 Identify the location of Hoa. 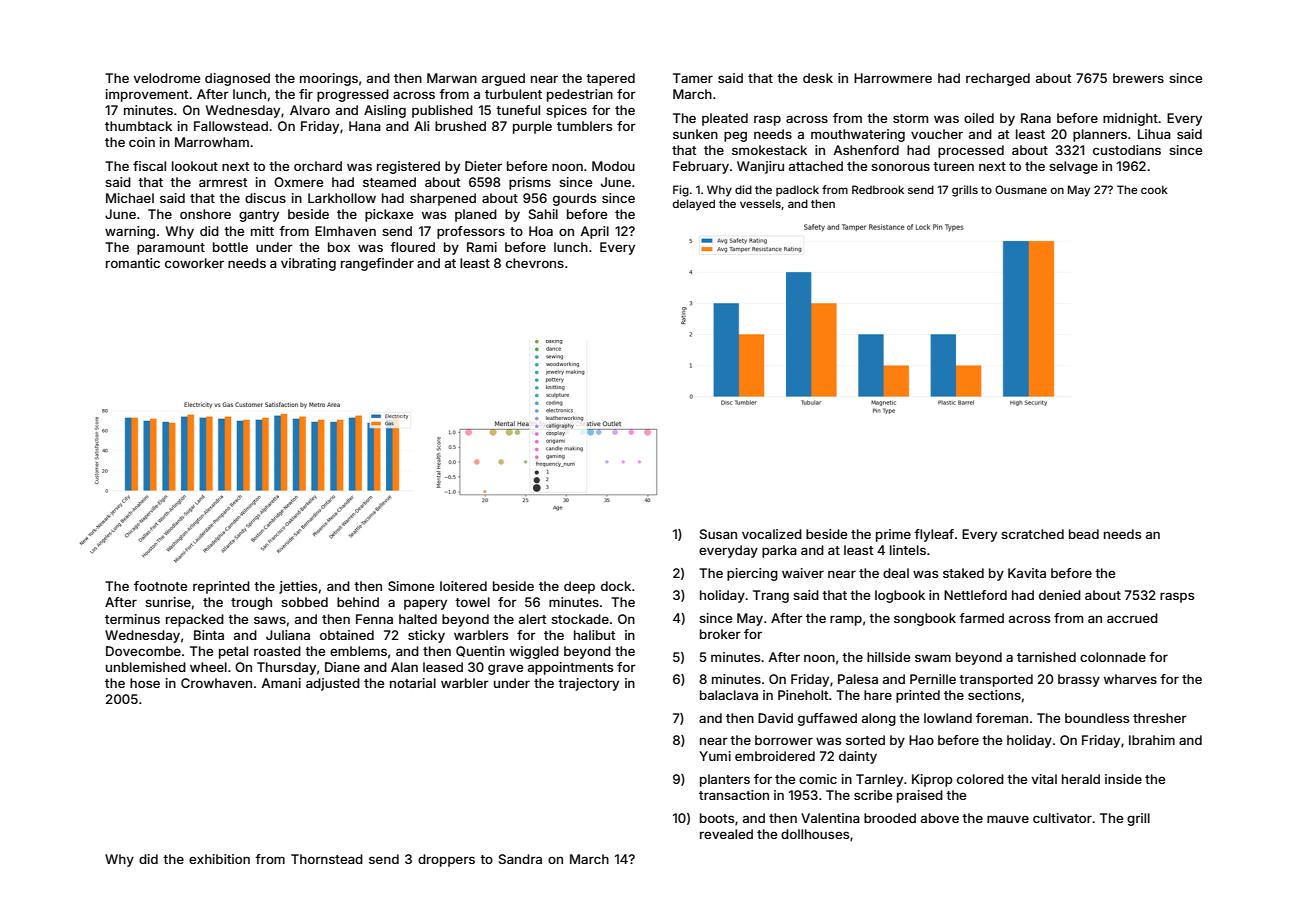
(541, 231).
